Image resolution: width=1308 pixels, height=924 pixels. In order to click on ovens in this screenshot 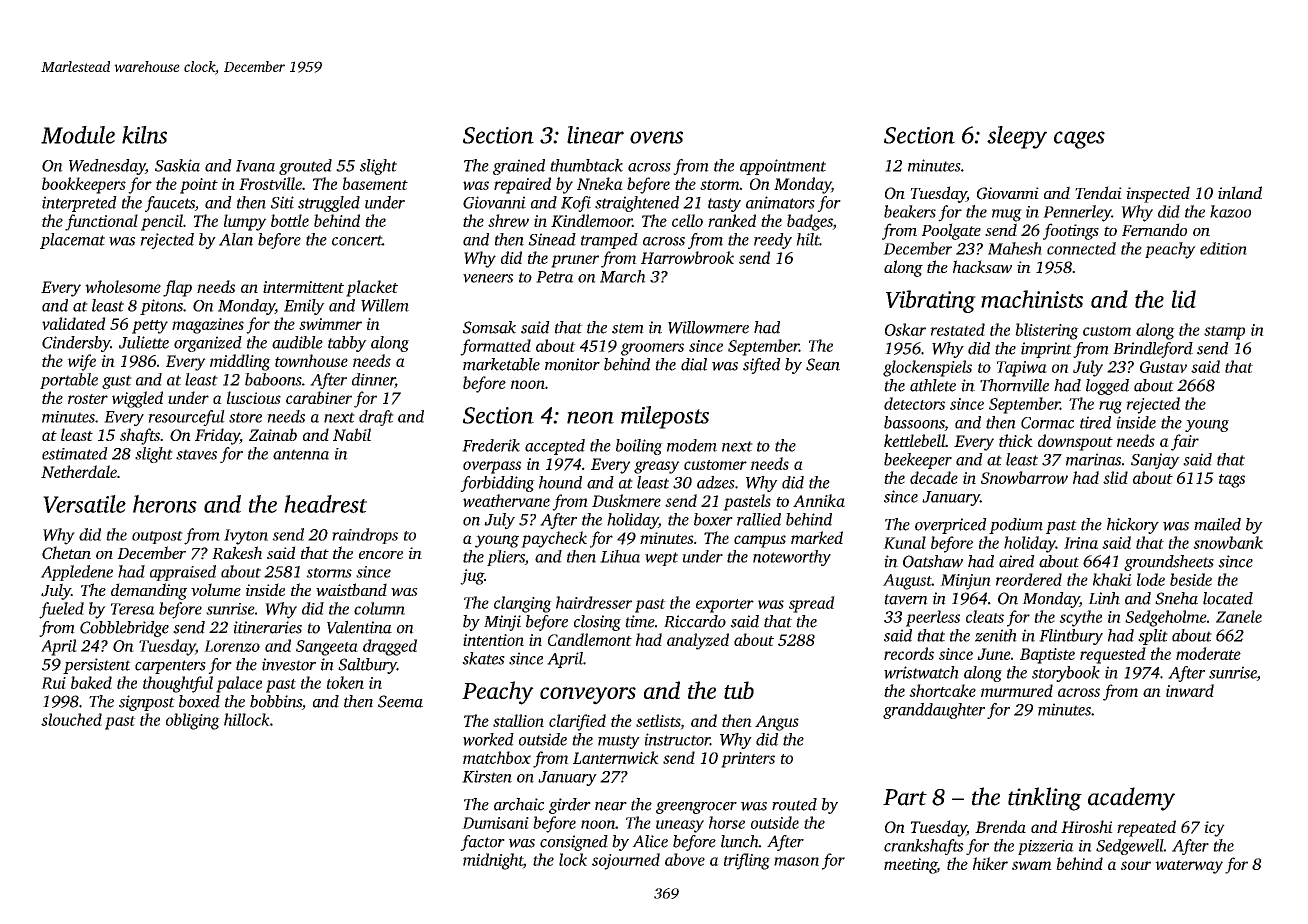, I will do `click(656, 137)`.
